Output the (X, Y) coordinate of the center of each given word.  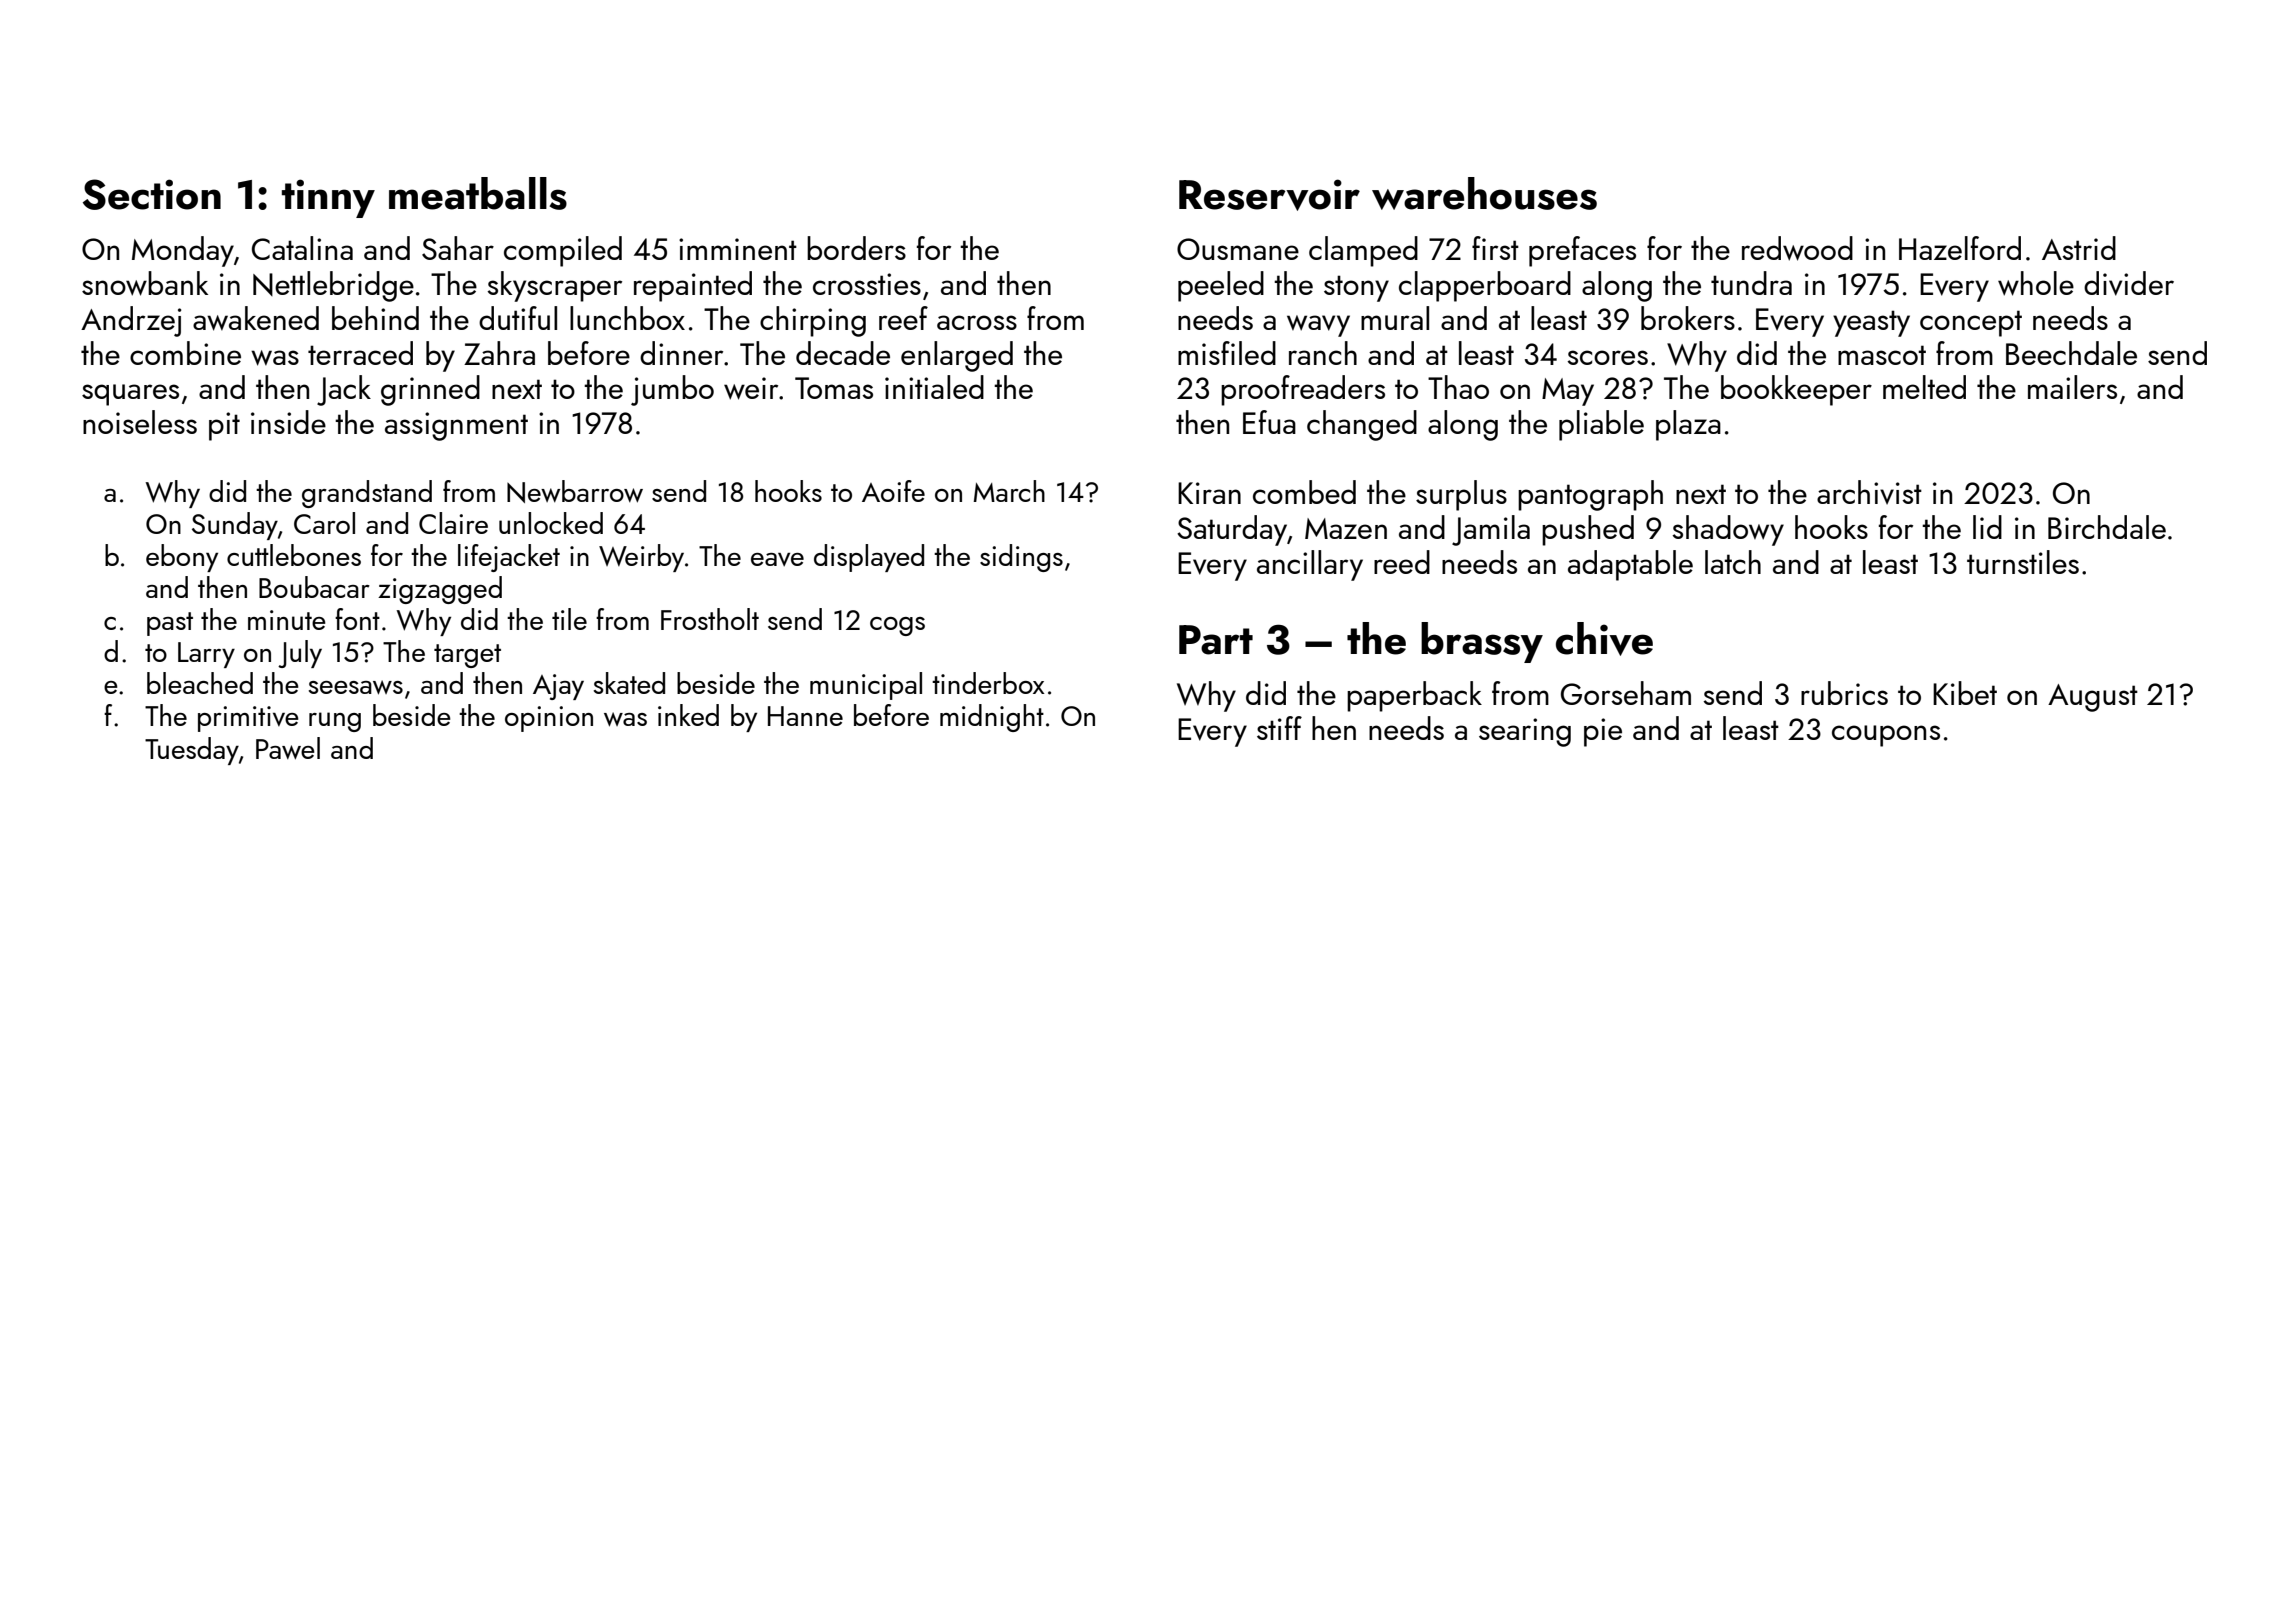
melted (1924, 387)
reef (903, 318)
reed (1402, 562)
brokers (1688, 318)
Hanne (805, 716)
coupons (1886, 736)
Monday (183, 251)
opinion (549, 719)
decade (843, 353)
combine (185, 353)
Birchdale (2107, 527)
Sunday (235, 526)
